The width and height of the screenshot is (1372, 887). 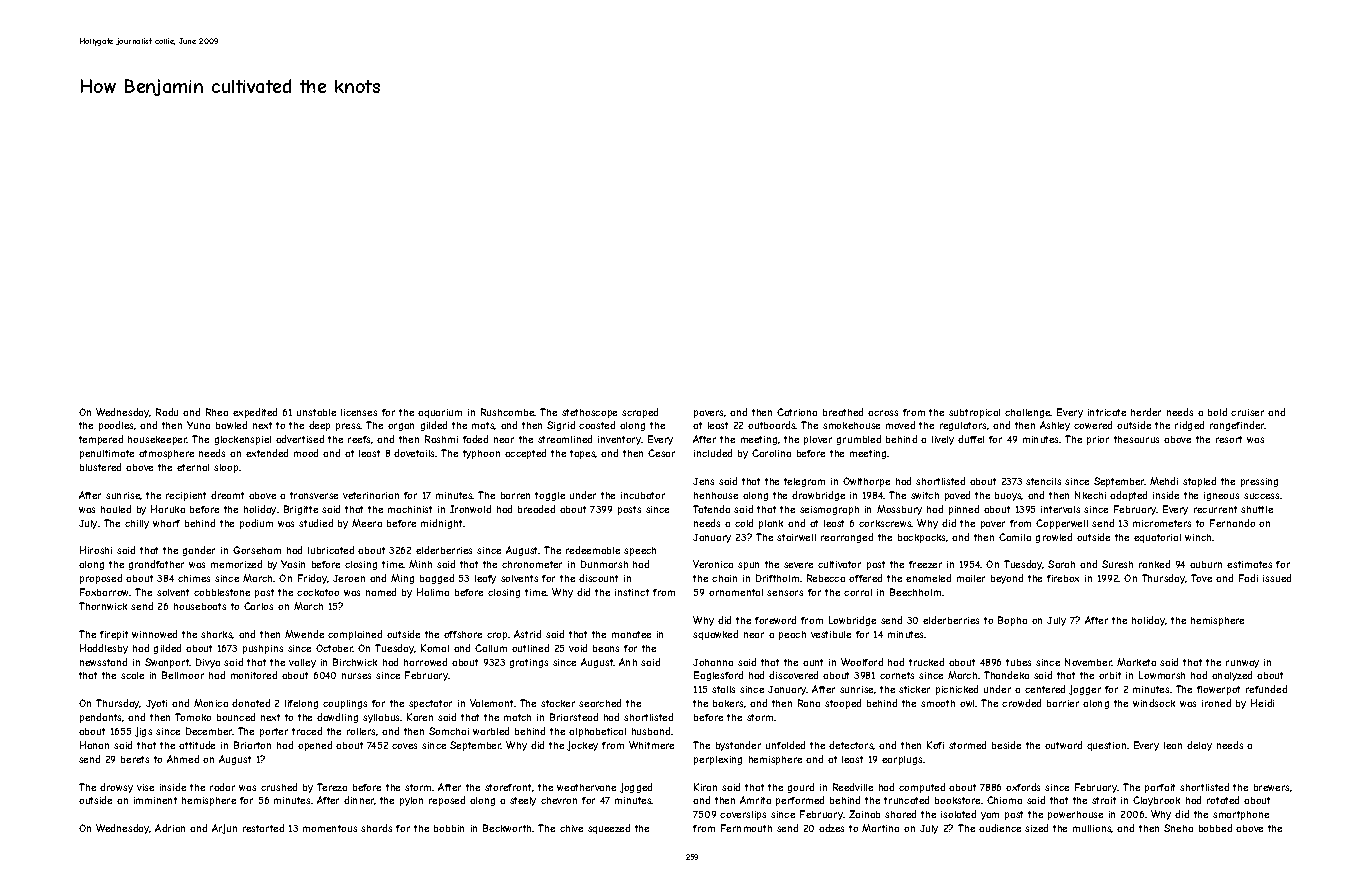 I want to click on instinct, so click(x=632, y=592).
